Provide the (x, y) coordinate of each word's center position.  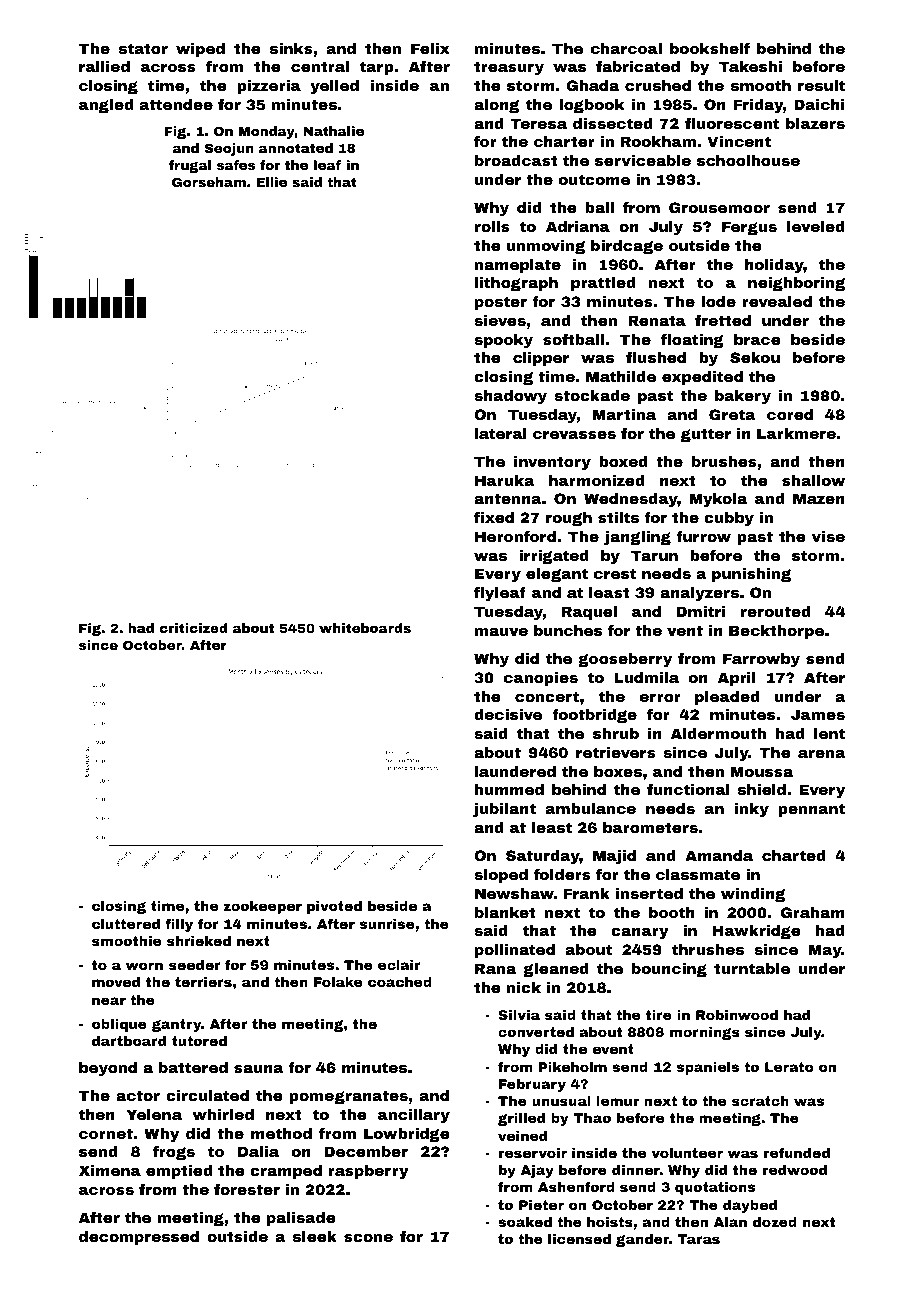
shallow (813, 480)
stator (143, 48)
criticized (193, 628)
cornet (106, 1133)
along (496, 106)
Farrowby (761, 660)
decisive (508, 714)
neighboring (796, 284)
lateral (501, 433)
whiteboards (365, 628)
